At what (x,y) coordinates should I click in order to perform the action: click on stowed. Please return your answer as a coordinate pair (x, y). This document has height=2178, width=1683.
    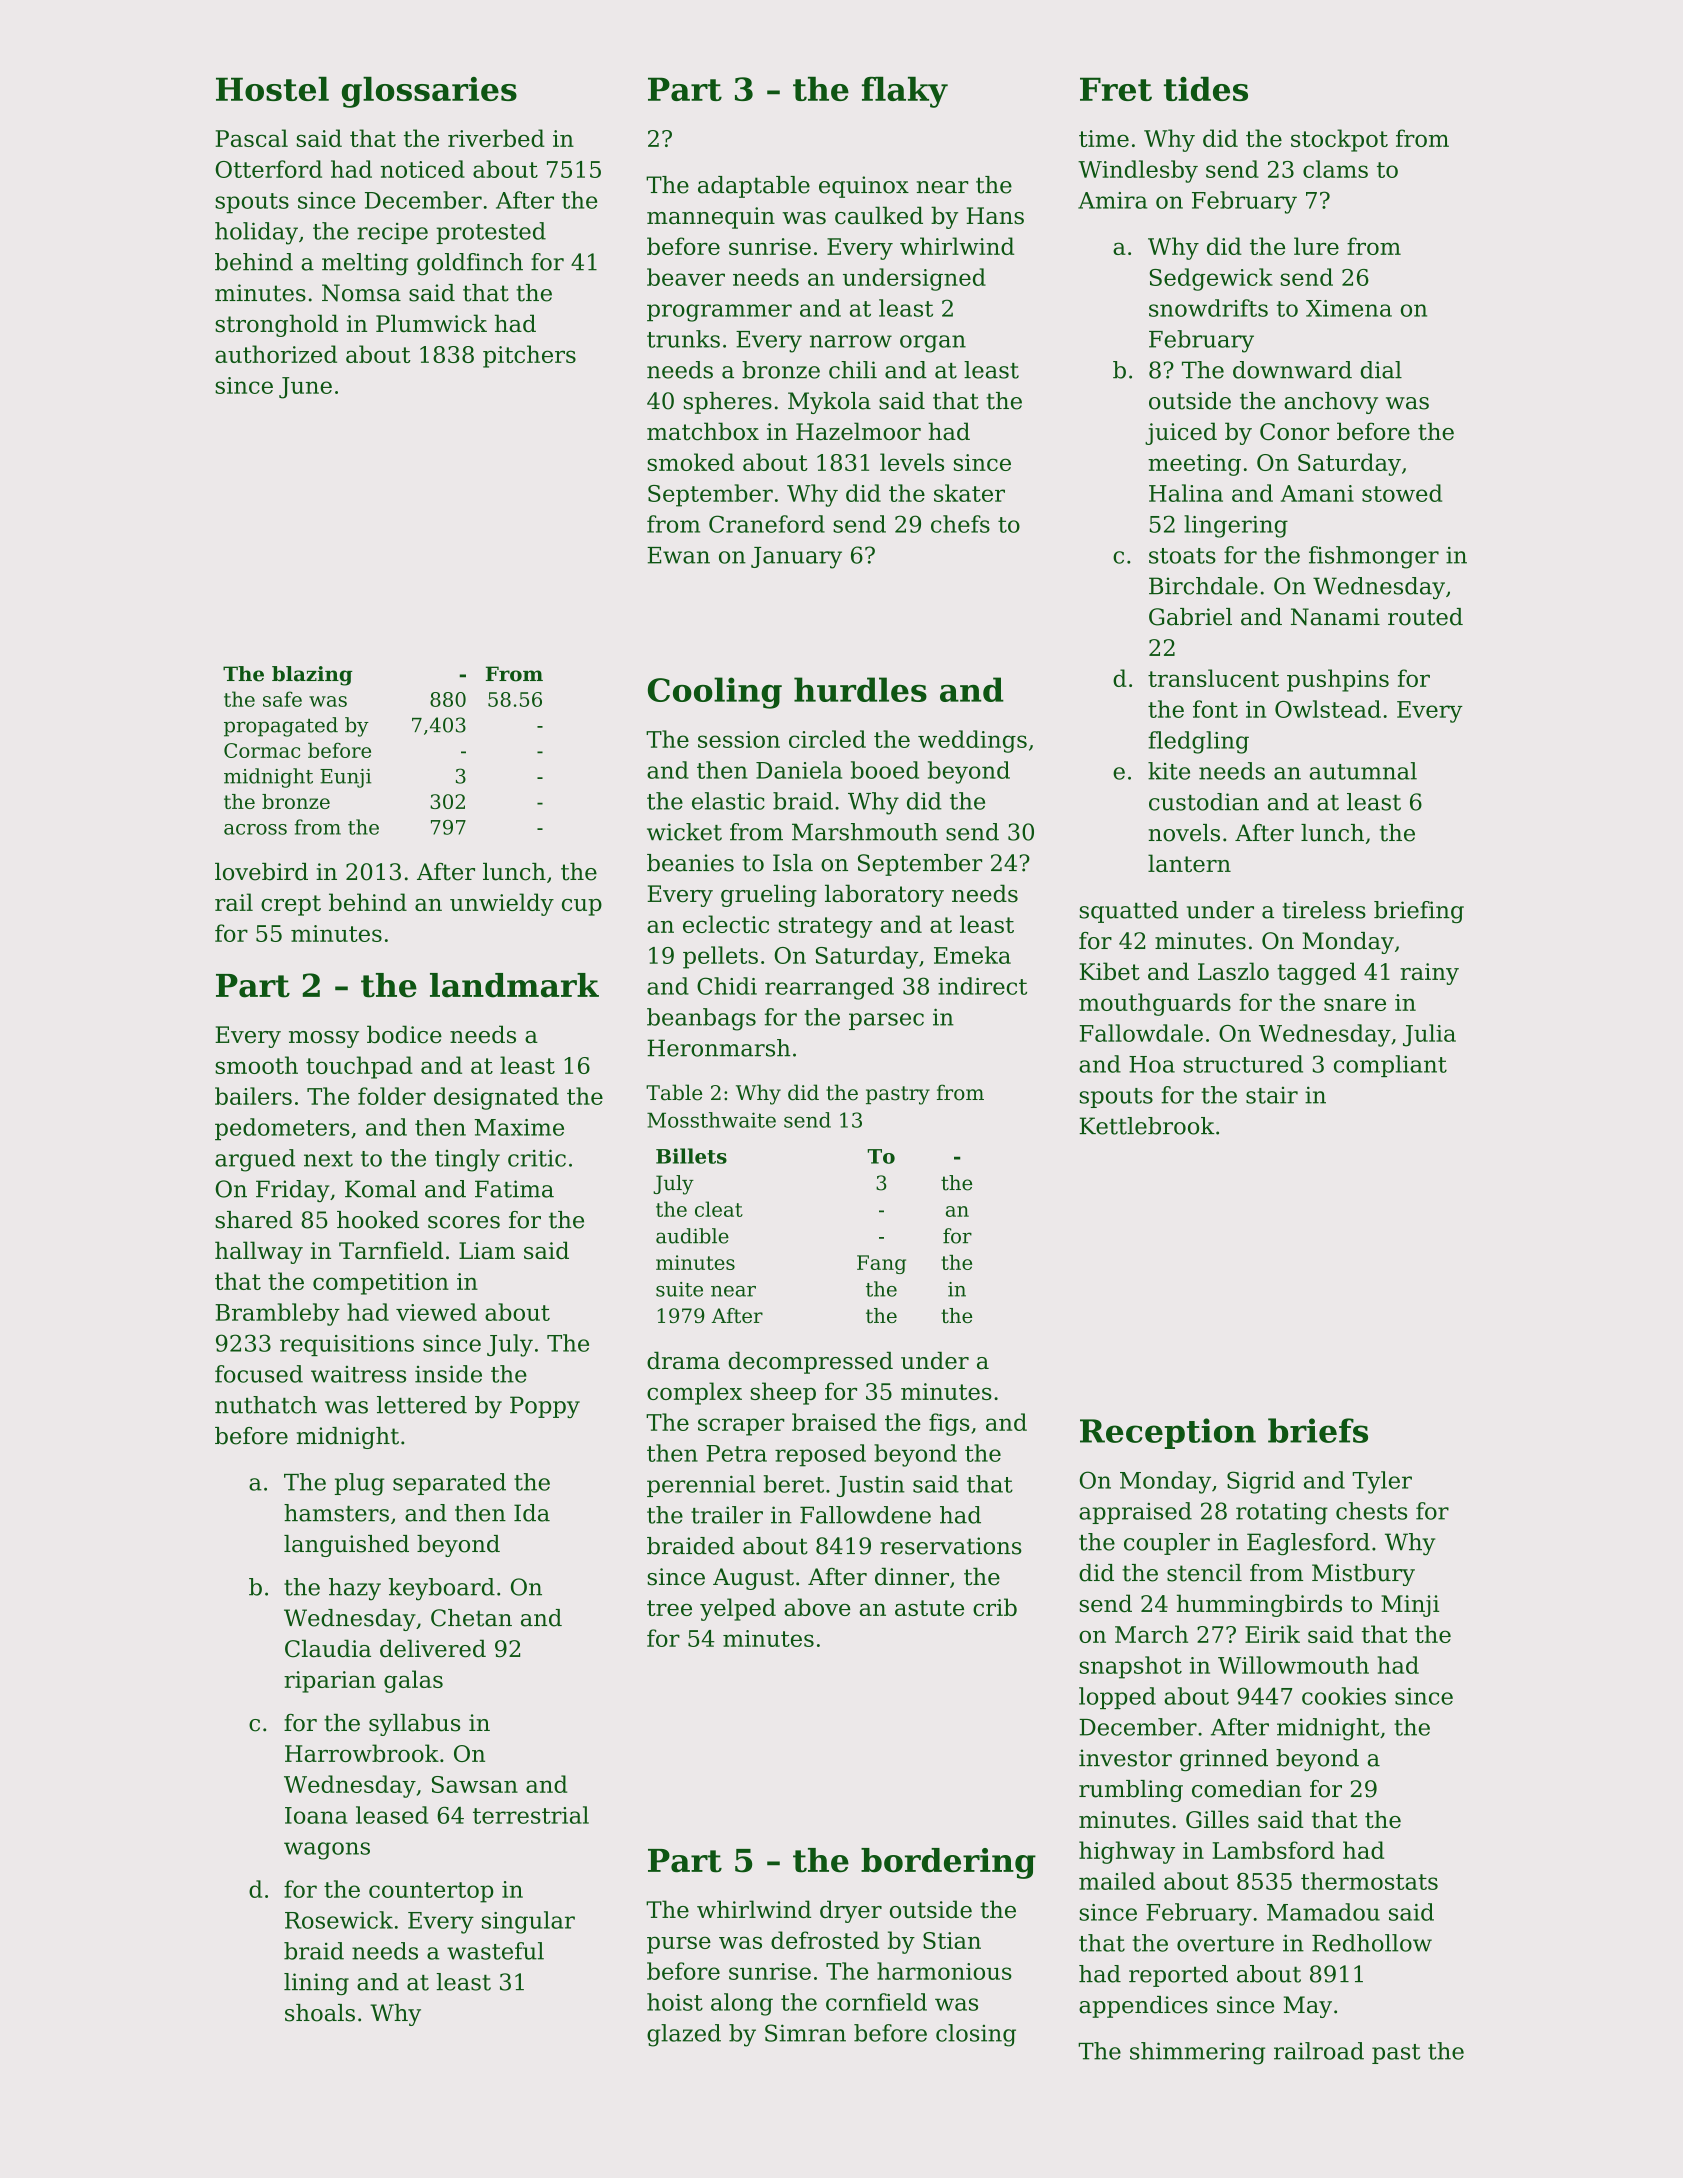
    Looking at the image, I should click on (1402, 493).
